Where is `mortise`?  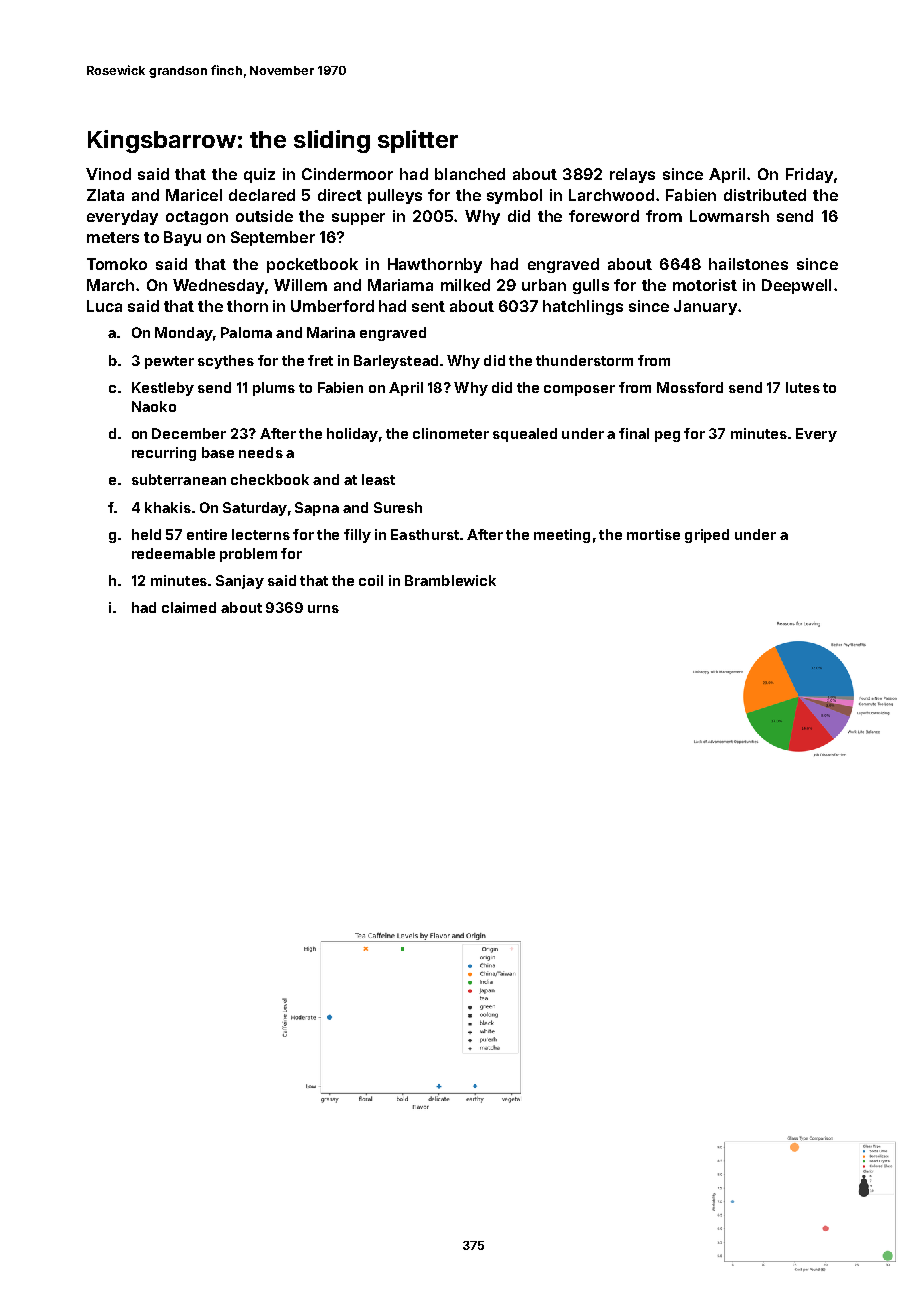 mortise is located at coordinates (653, 534).
